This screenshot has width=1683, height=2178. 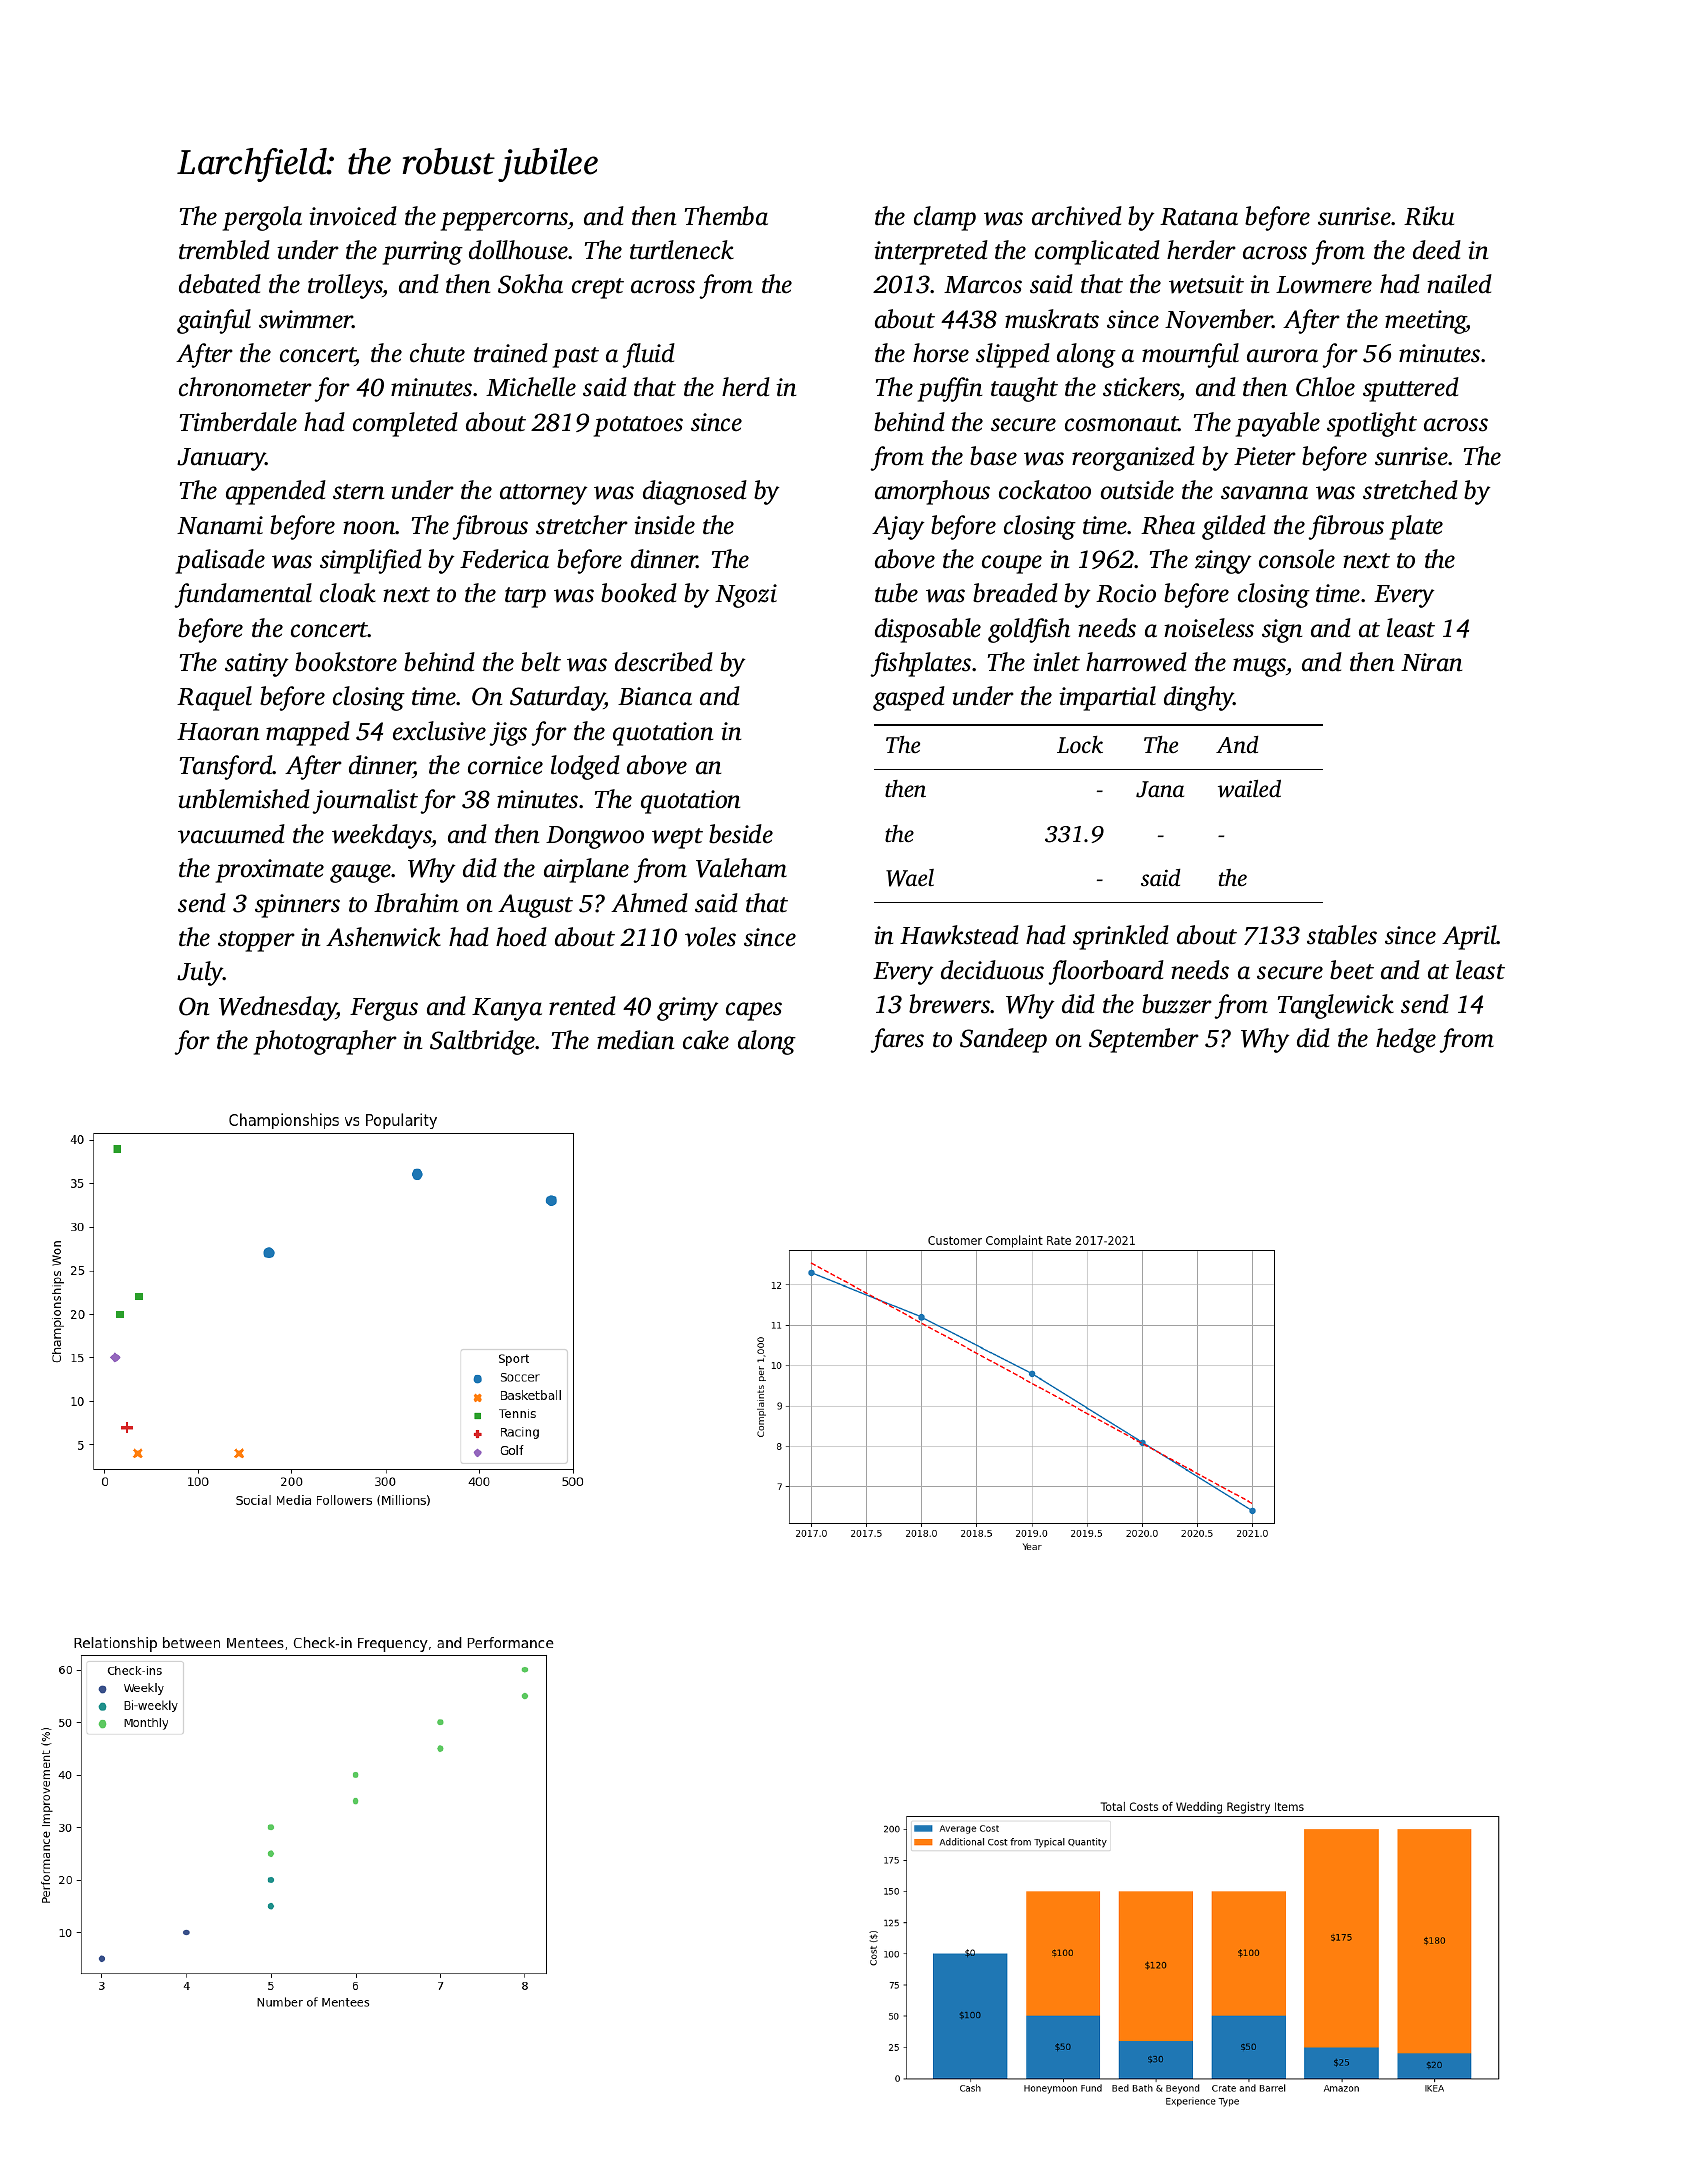 I want to click on nailed, so click(x=1459, y=284).
